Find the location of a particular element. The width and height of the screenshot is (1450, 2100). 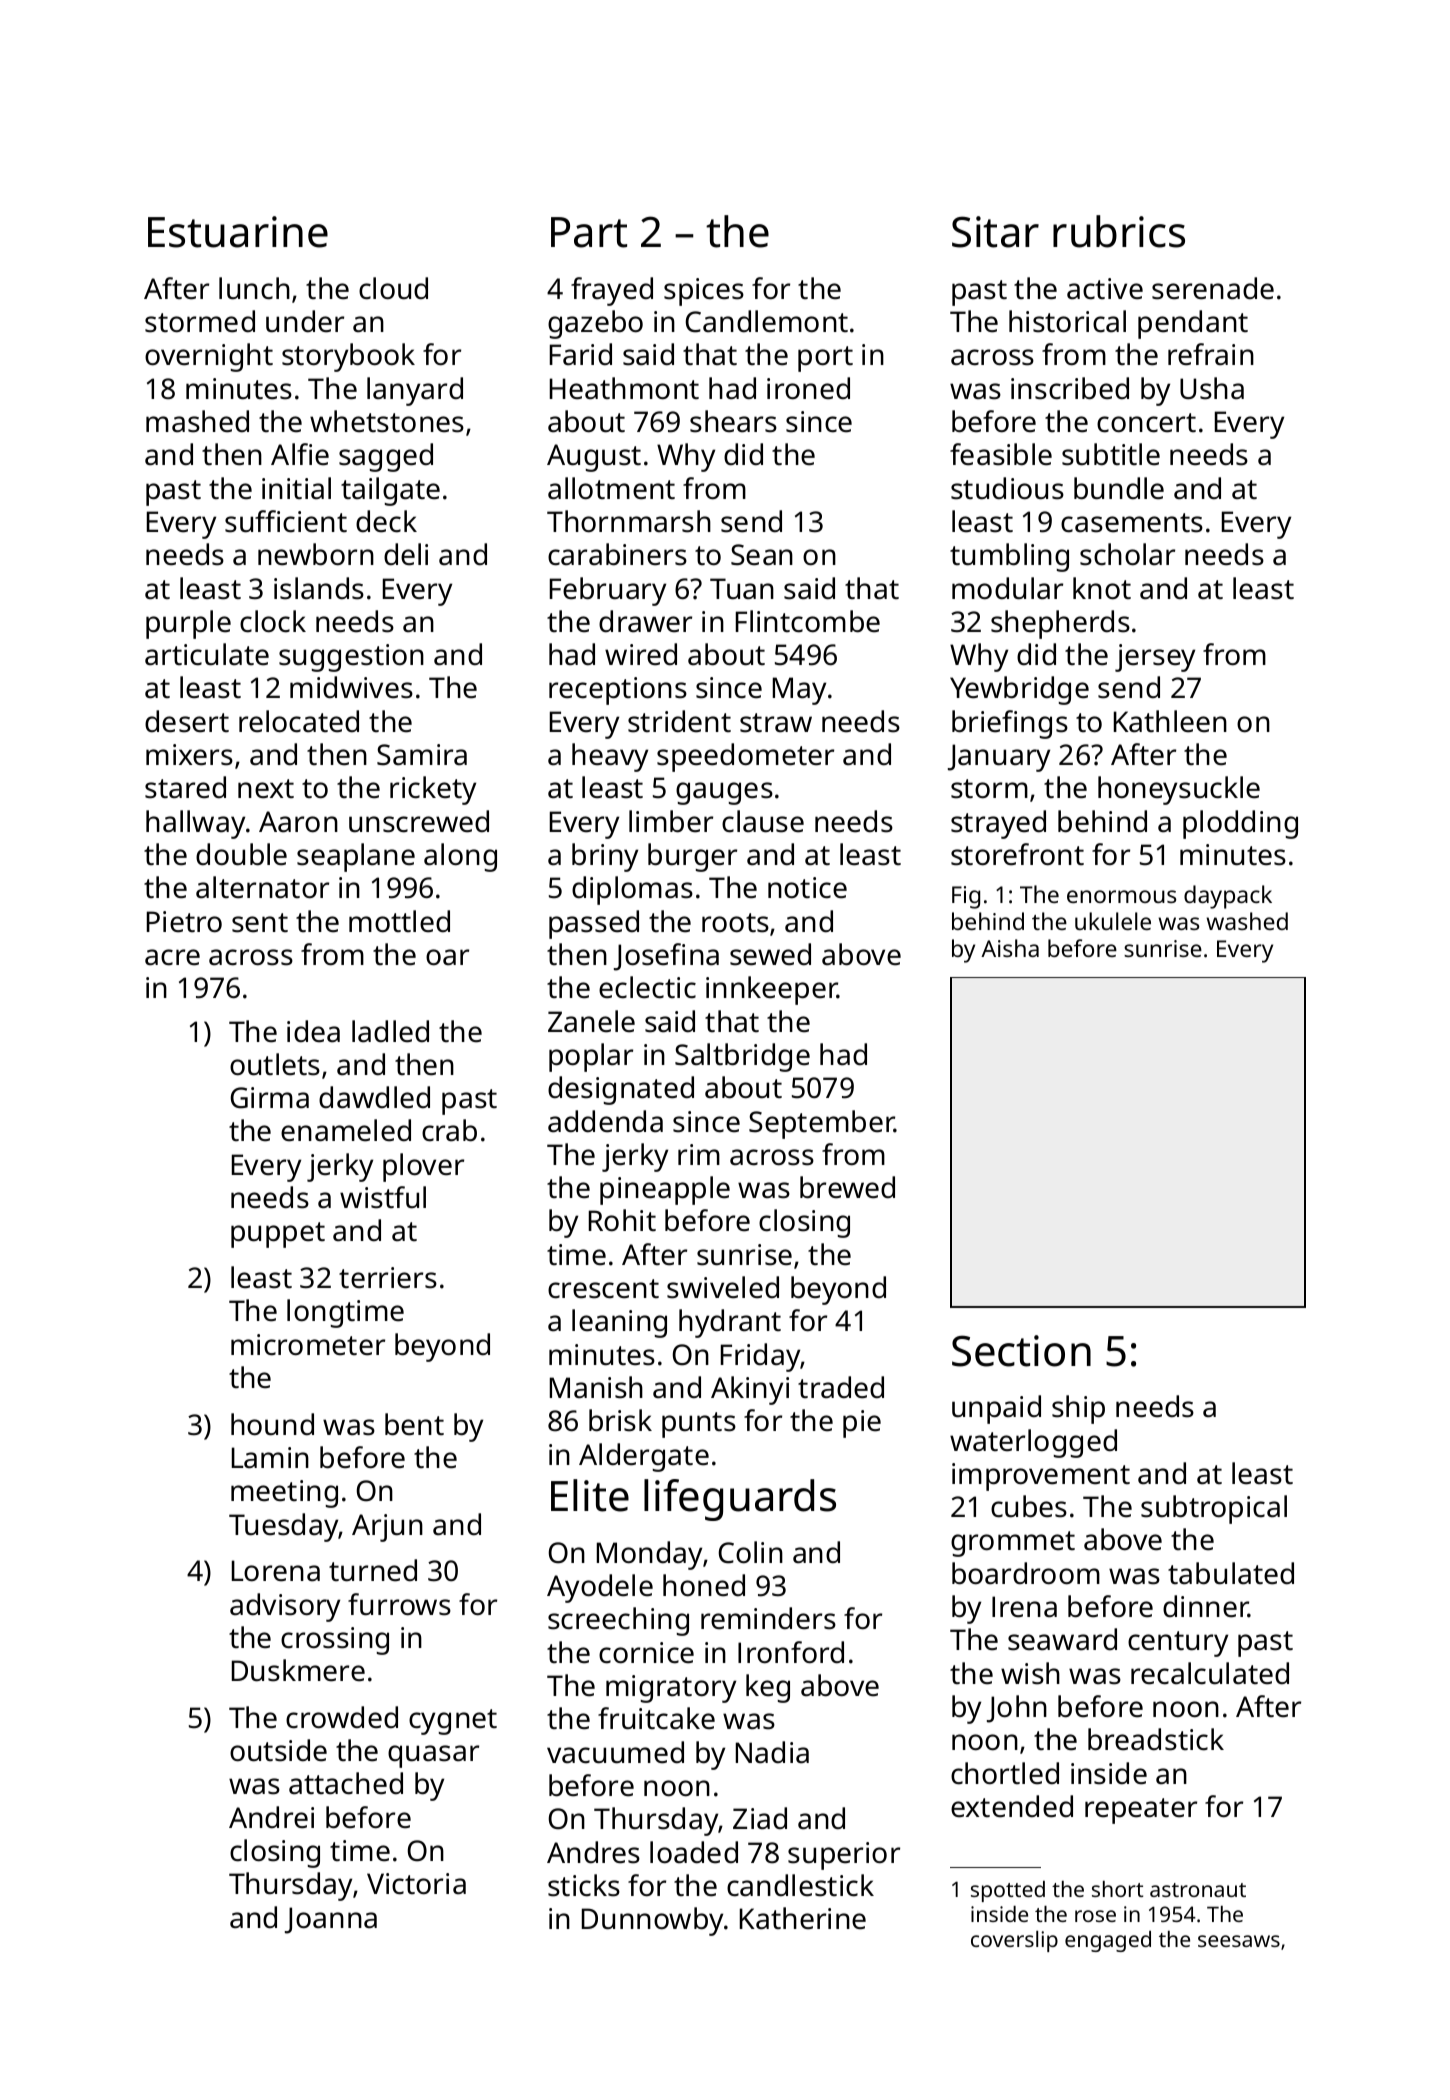

micrometer is located at coordinates (308, 1345).
